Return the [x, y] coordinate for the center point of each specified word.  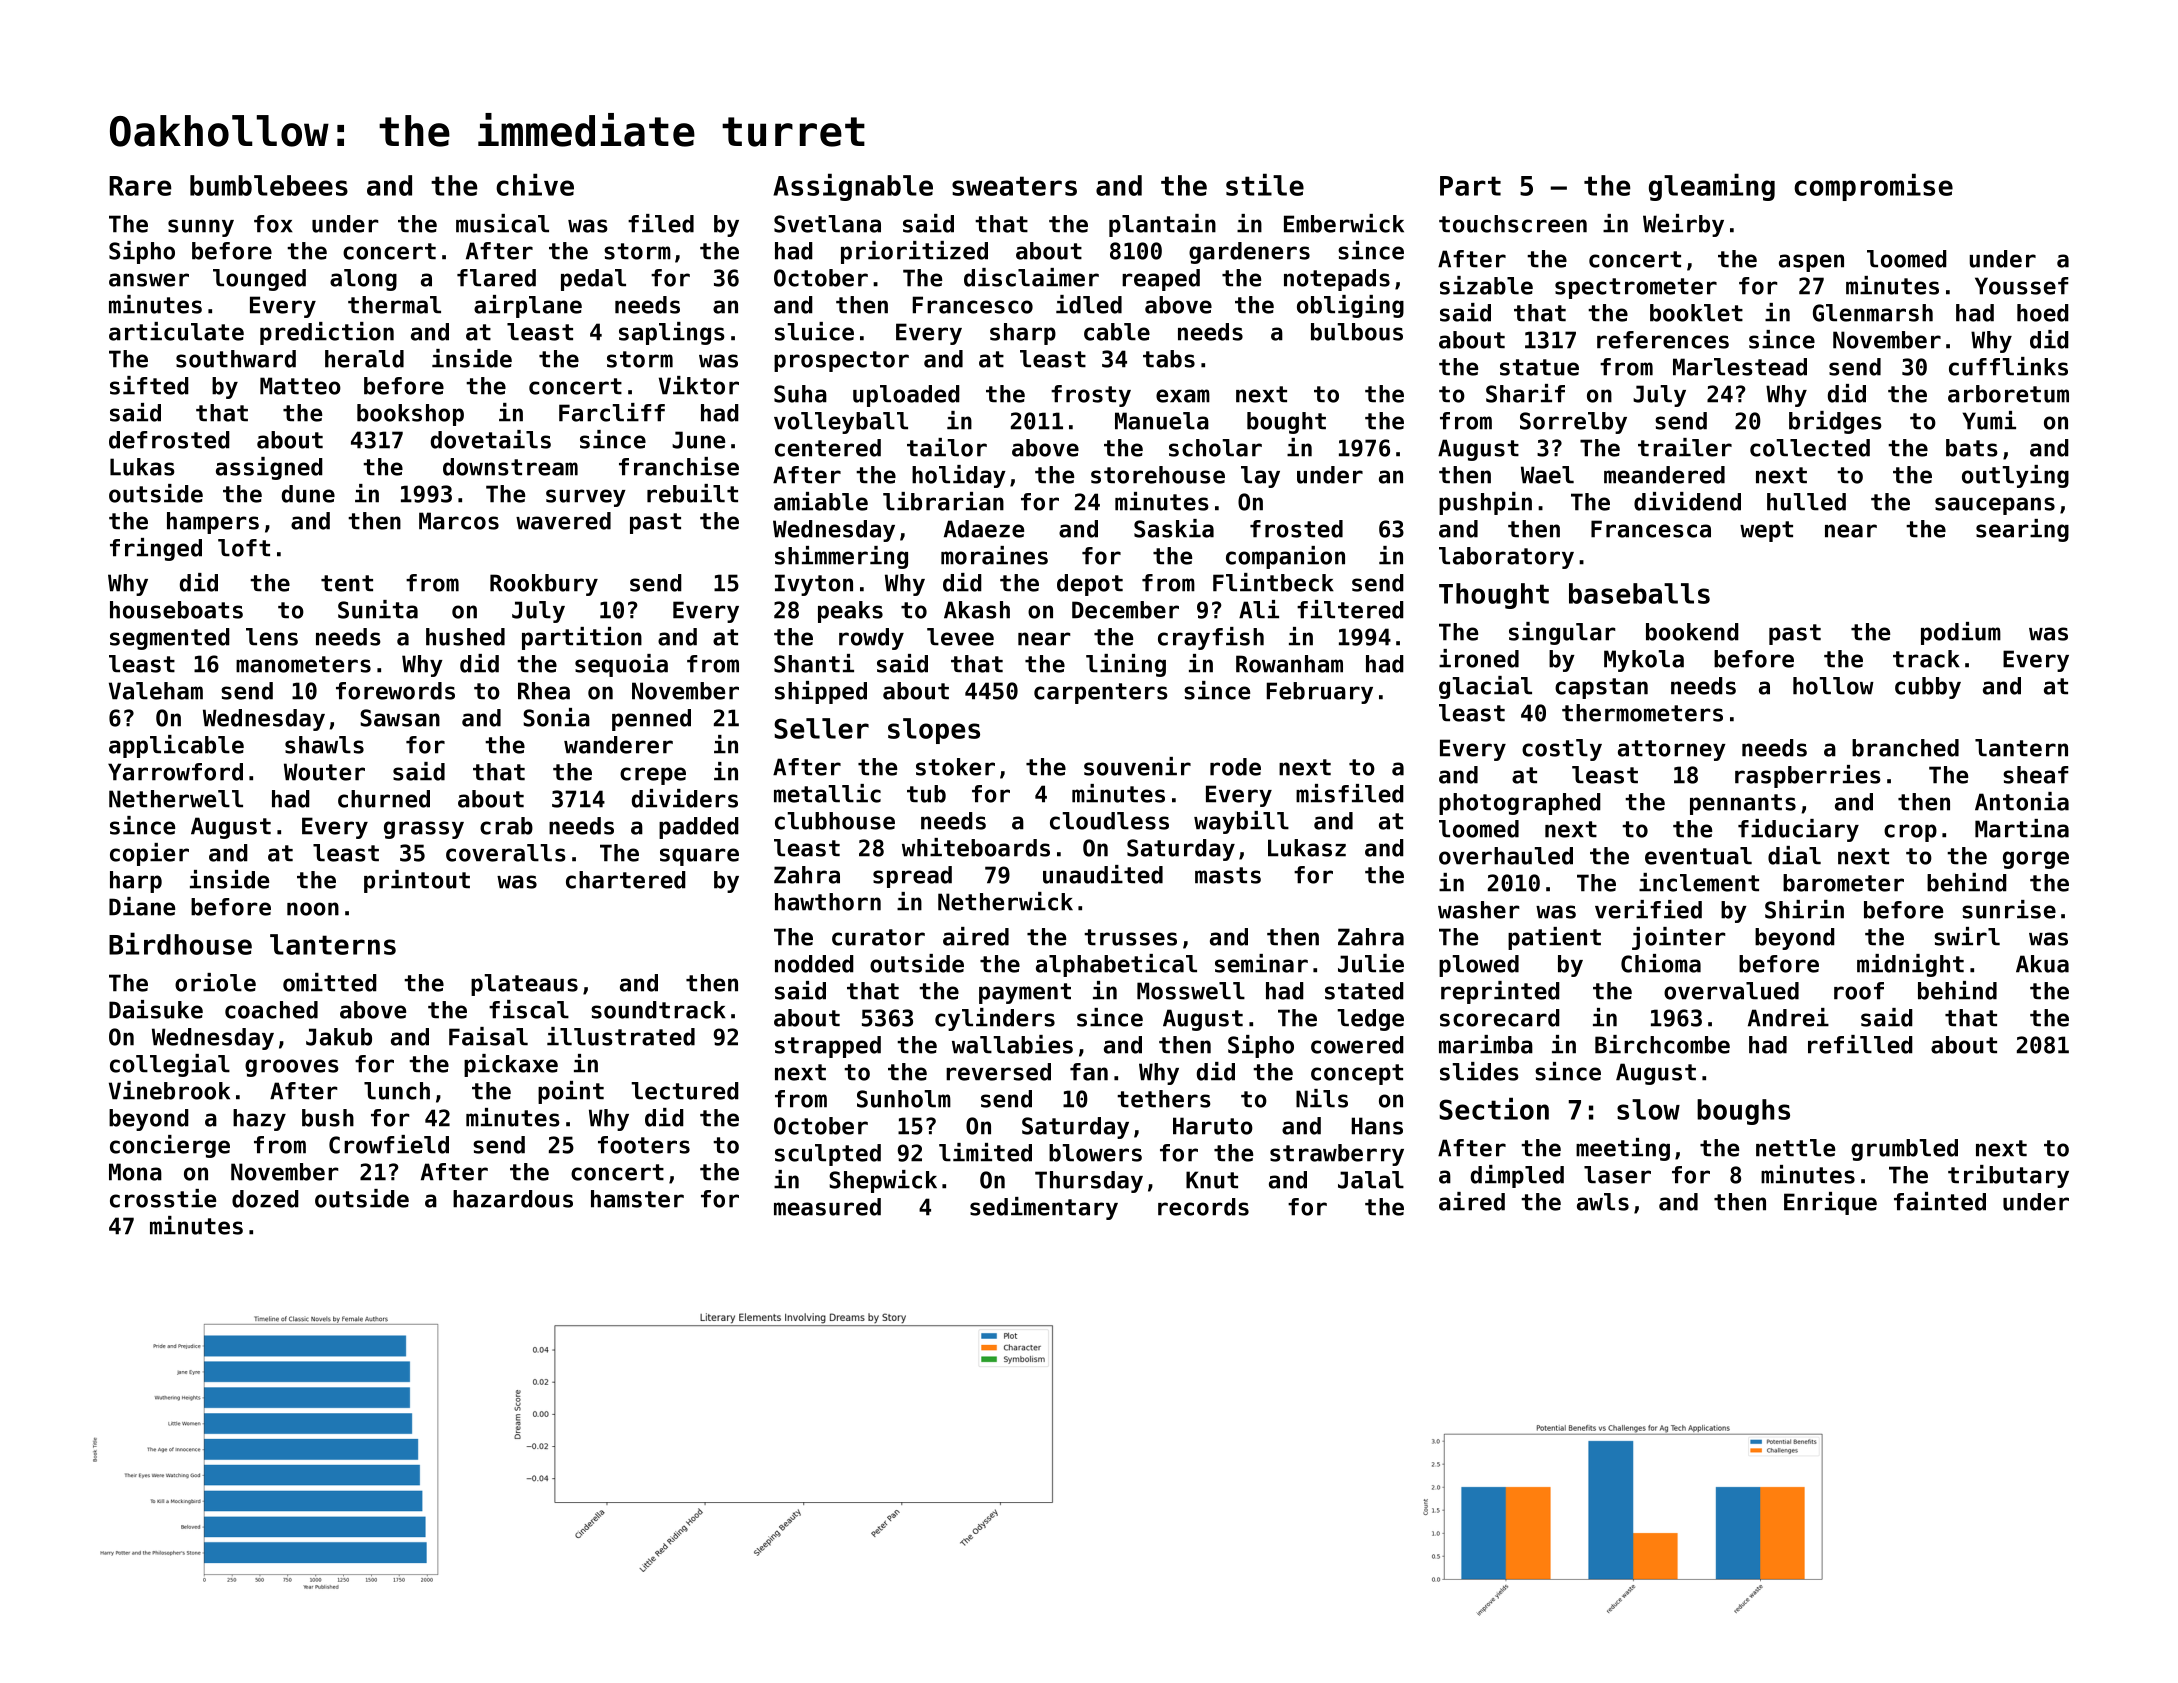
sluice [814, 331]
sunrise [2009, 909]
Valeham [156, 691]
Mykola [1644, 661]
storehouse [1158, 475]
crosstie [163, 1198]
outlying [2015, 476]
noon [313, 909]
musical [502, 223]
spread [912, 877]
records [1203, 1207]
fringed [156, 549]
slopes [934, 731]
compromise [1873, 187]
